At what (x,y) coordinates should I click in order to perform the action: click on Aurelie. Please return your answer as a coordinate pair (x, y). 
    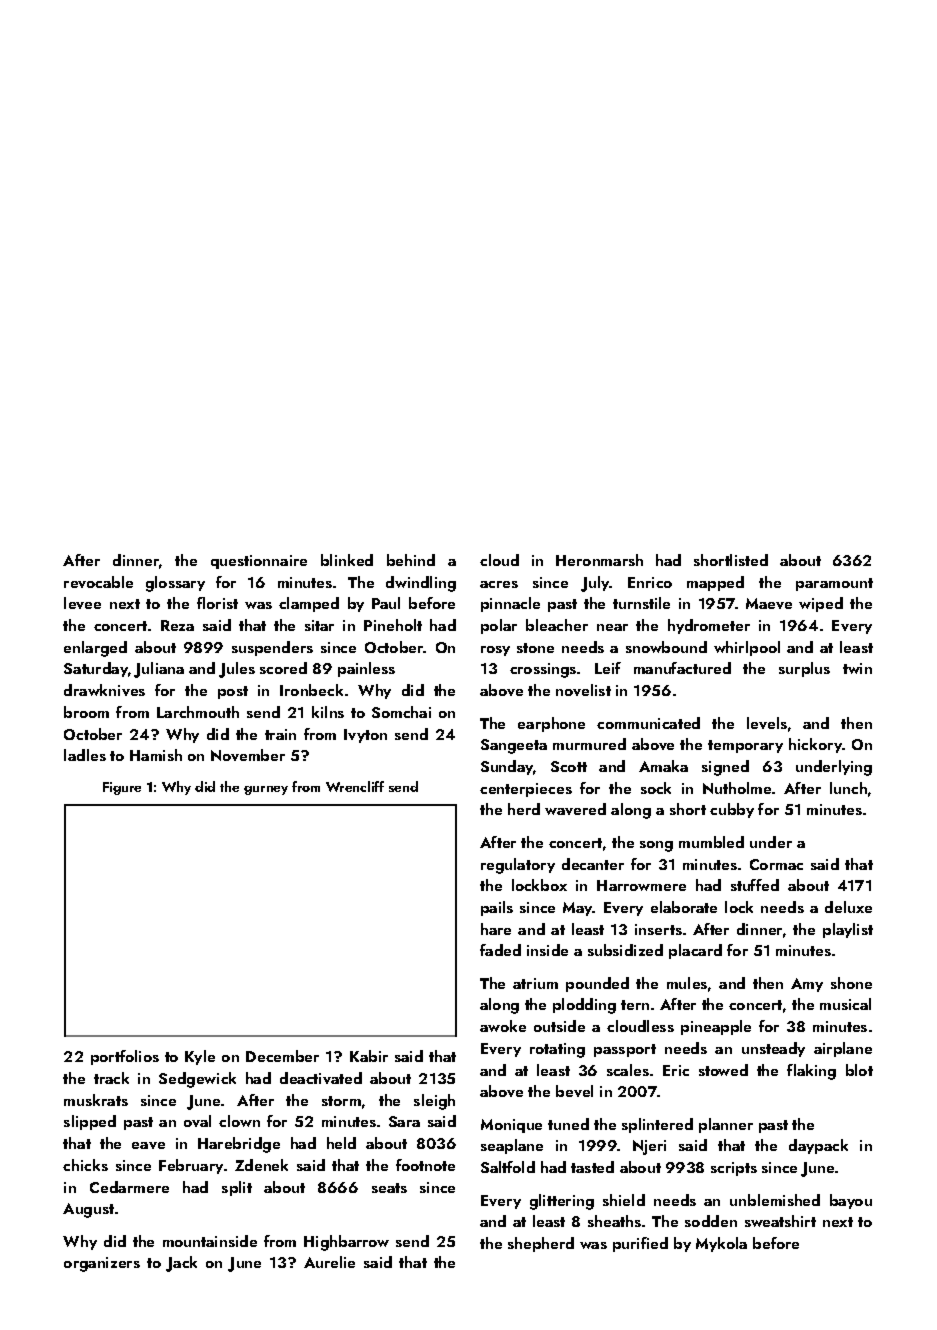
    Looking at the image, I should click on (329, 1262).
